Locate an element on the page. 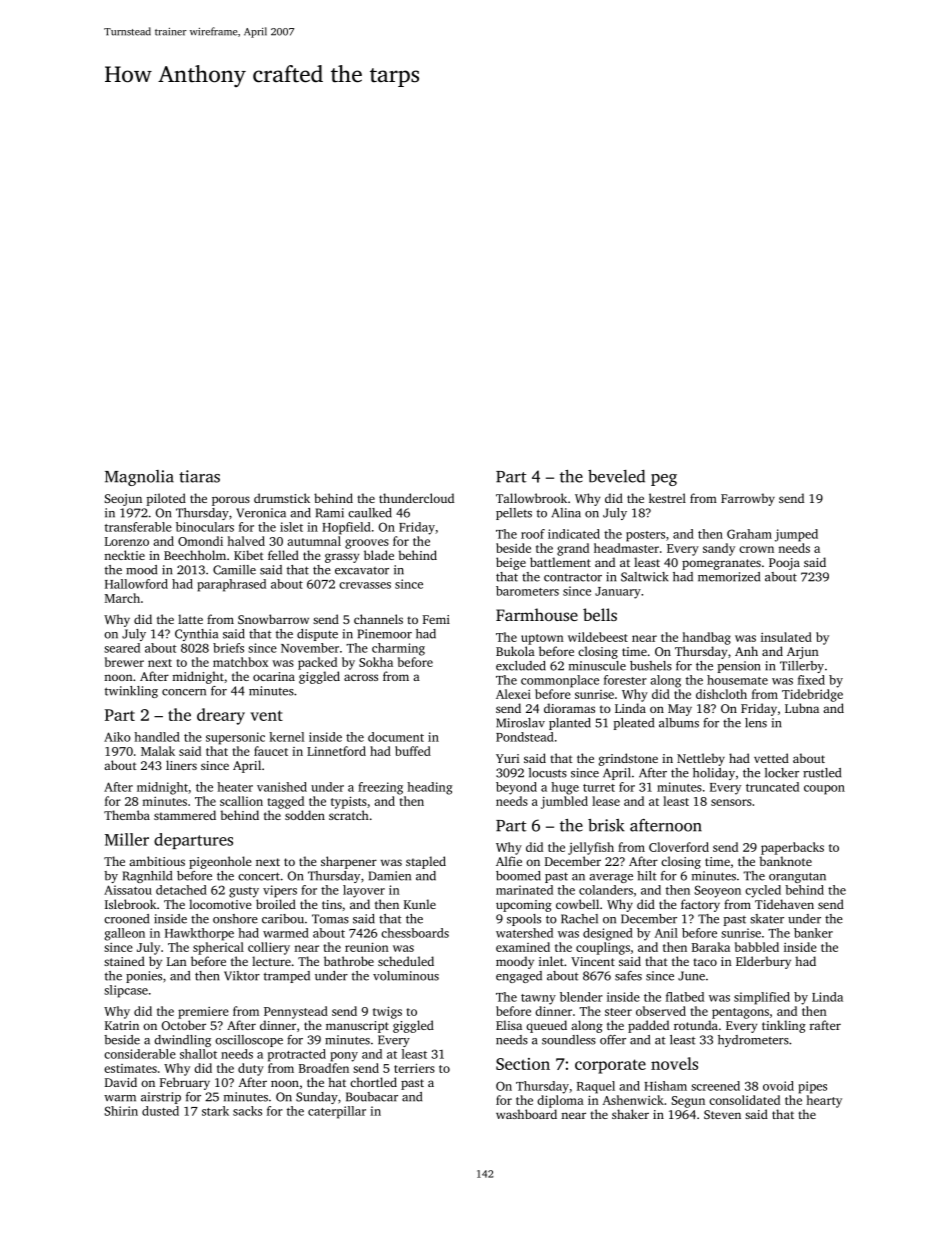 This document has height=1233, width=952. Ashenwick is located at coordinates (633, 1100).
